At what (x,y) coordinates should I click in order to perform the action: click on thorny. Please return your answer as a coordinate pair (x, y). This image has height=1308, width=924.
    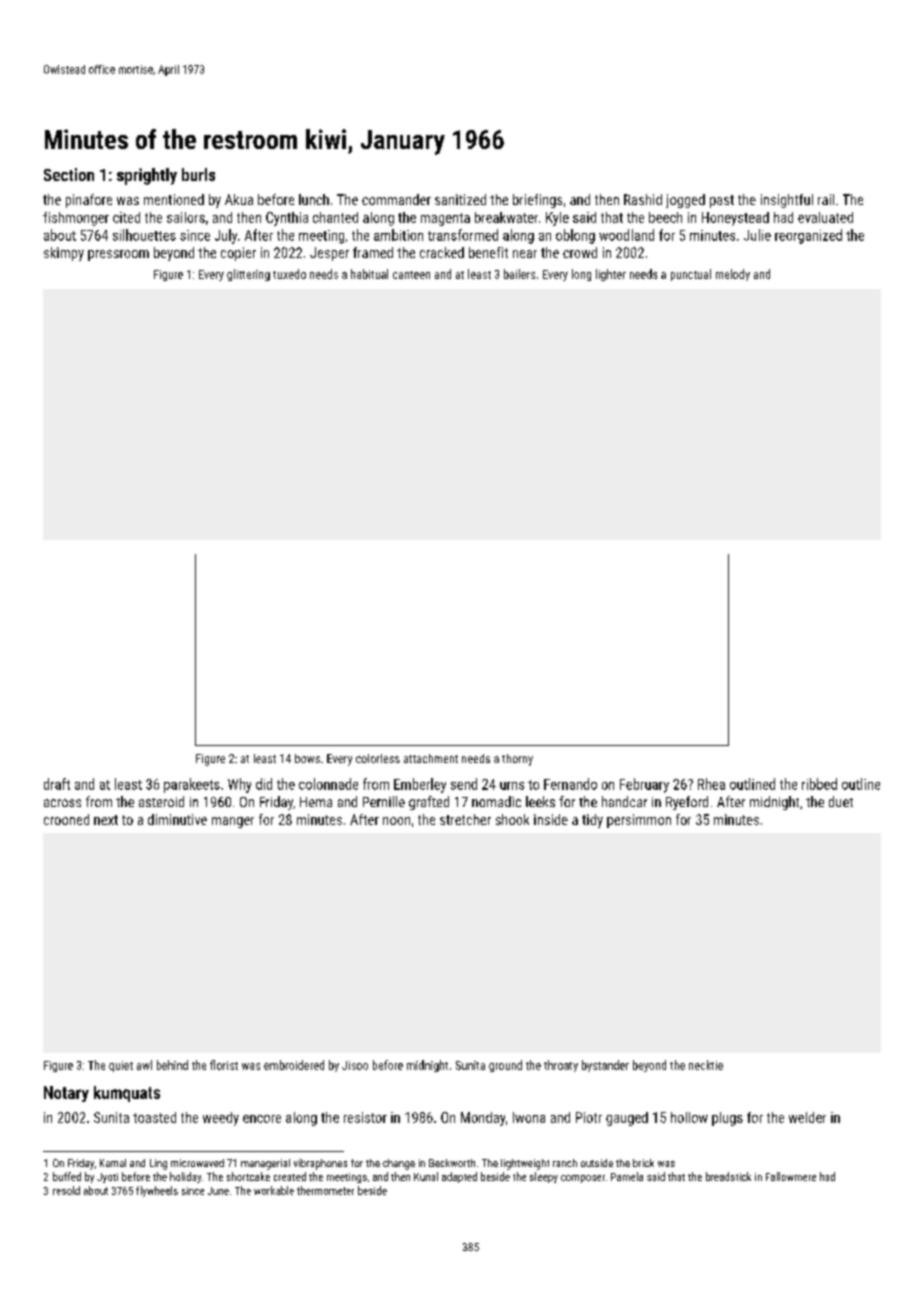
    Looking at the image, I should click on (517, 760).
